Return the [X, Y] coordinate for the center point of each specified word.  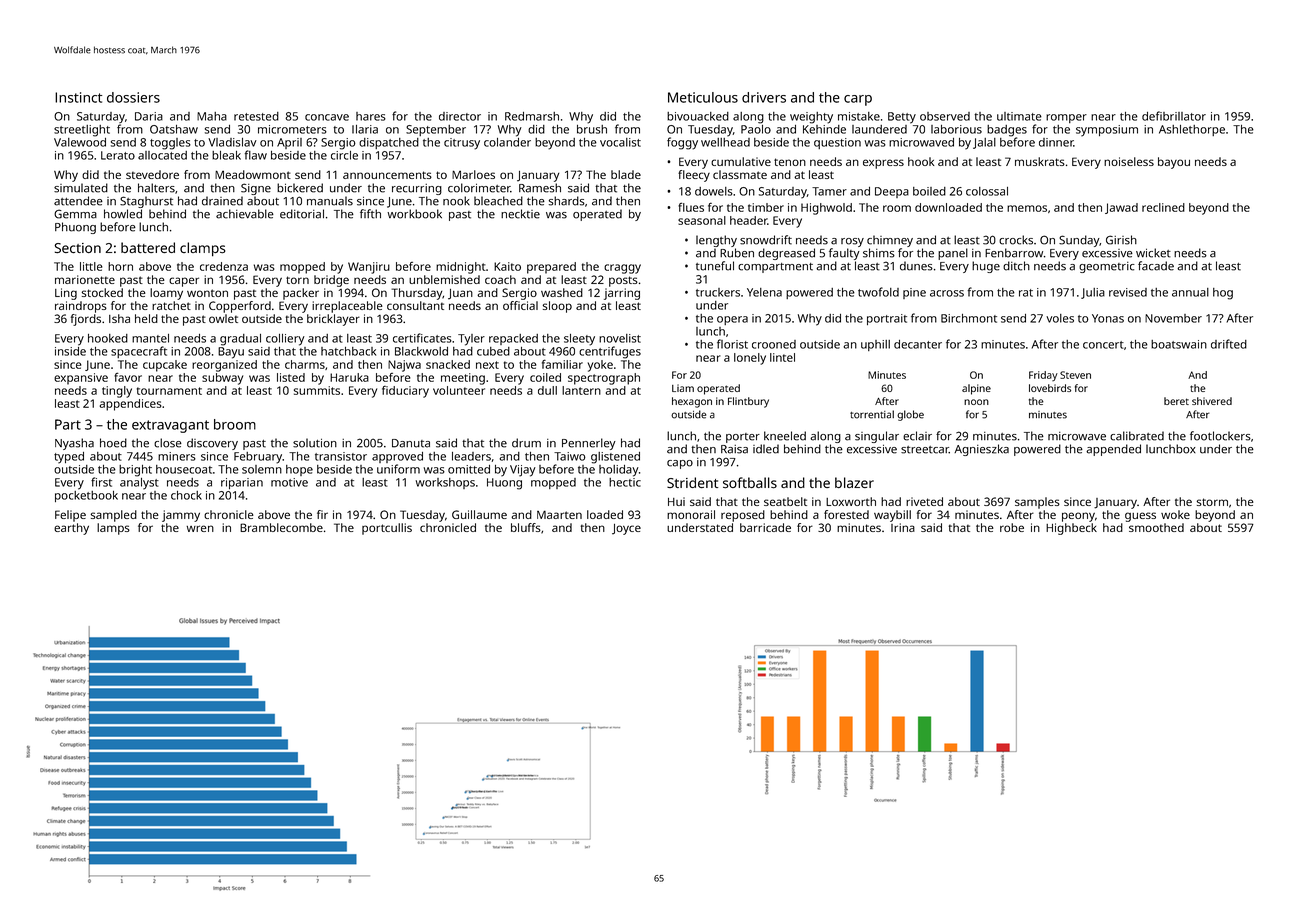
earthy [71, 529]
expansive [81, 379]
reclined [1163, 207]
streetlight [82, 131]
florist [732, 344]
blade [626, 174]
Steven [1075, 375]
